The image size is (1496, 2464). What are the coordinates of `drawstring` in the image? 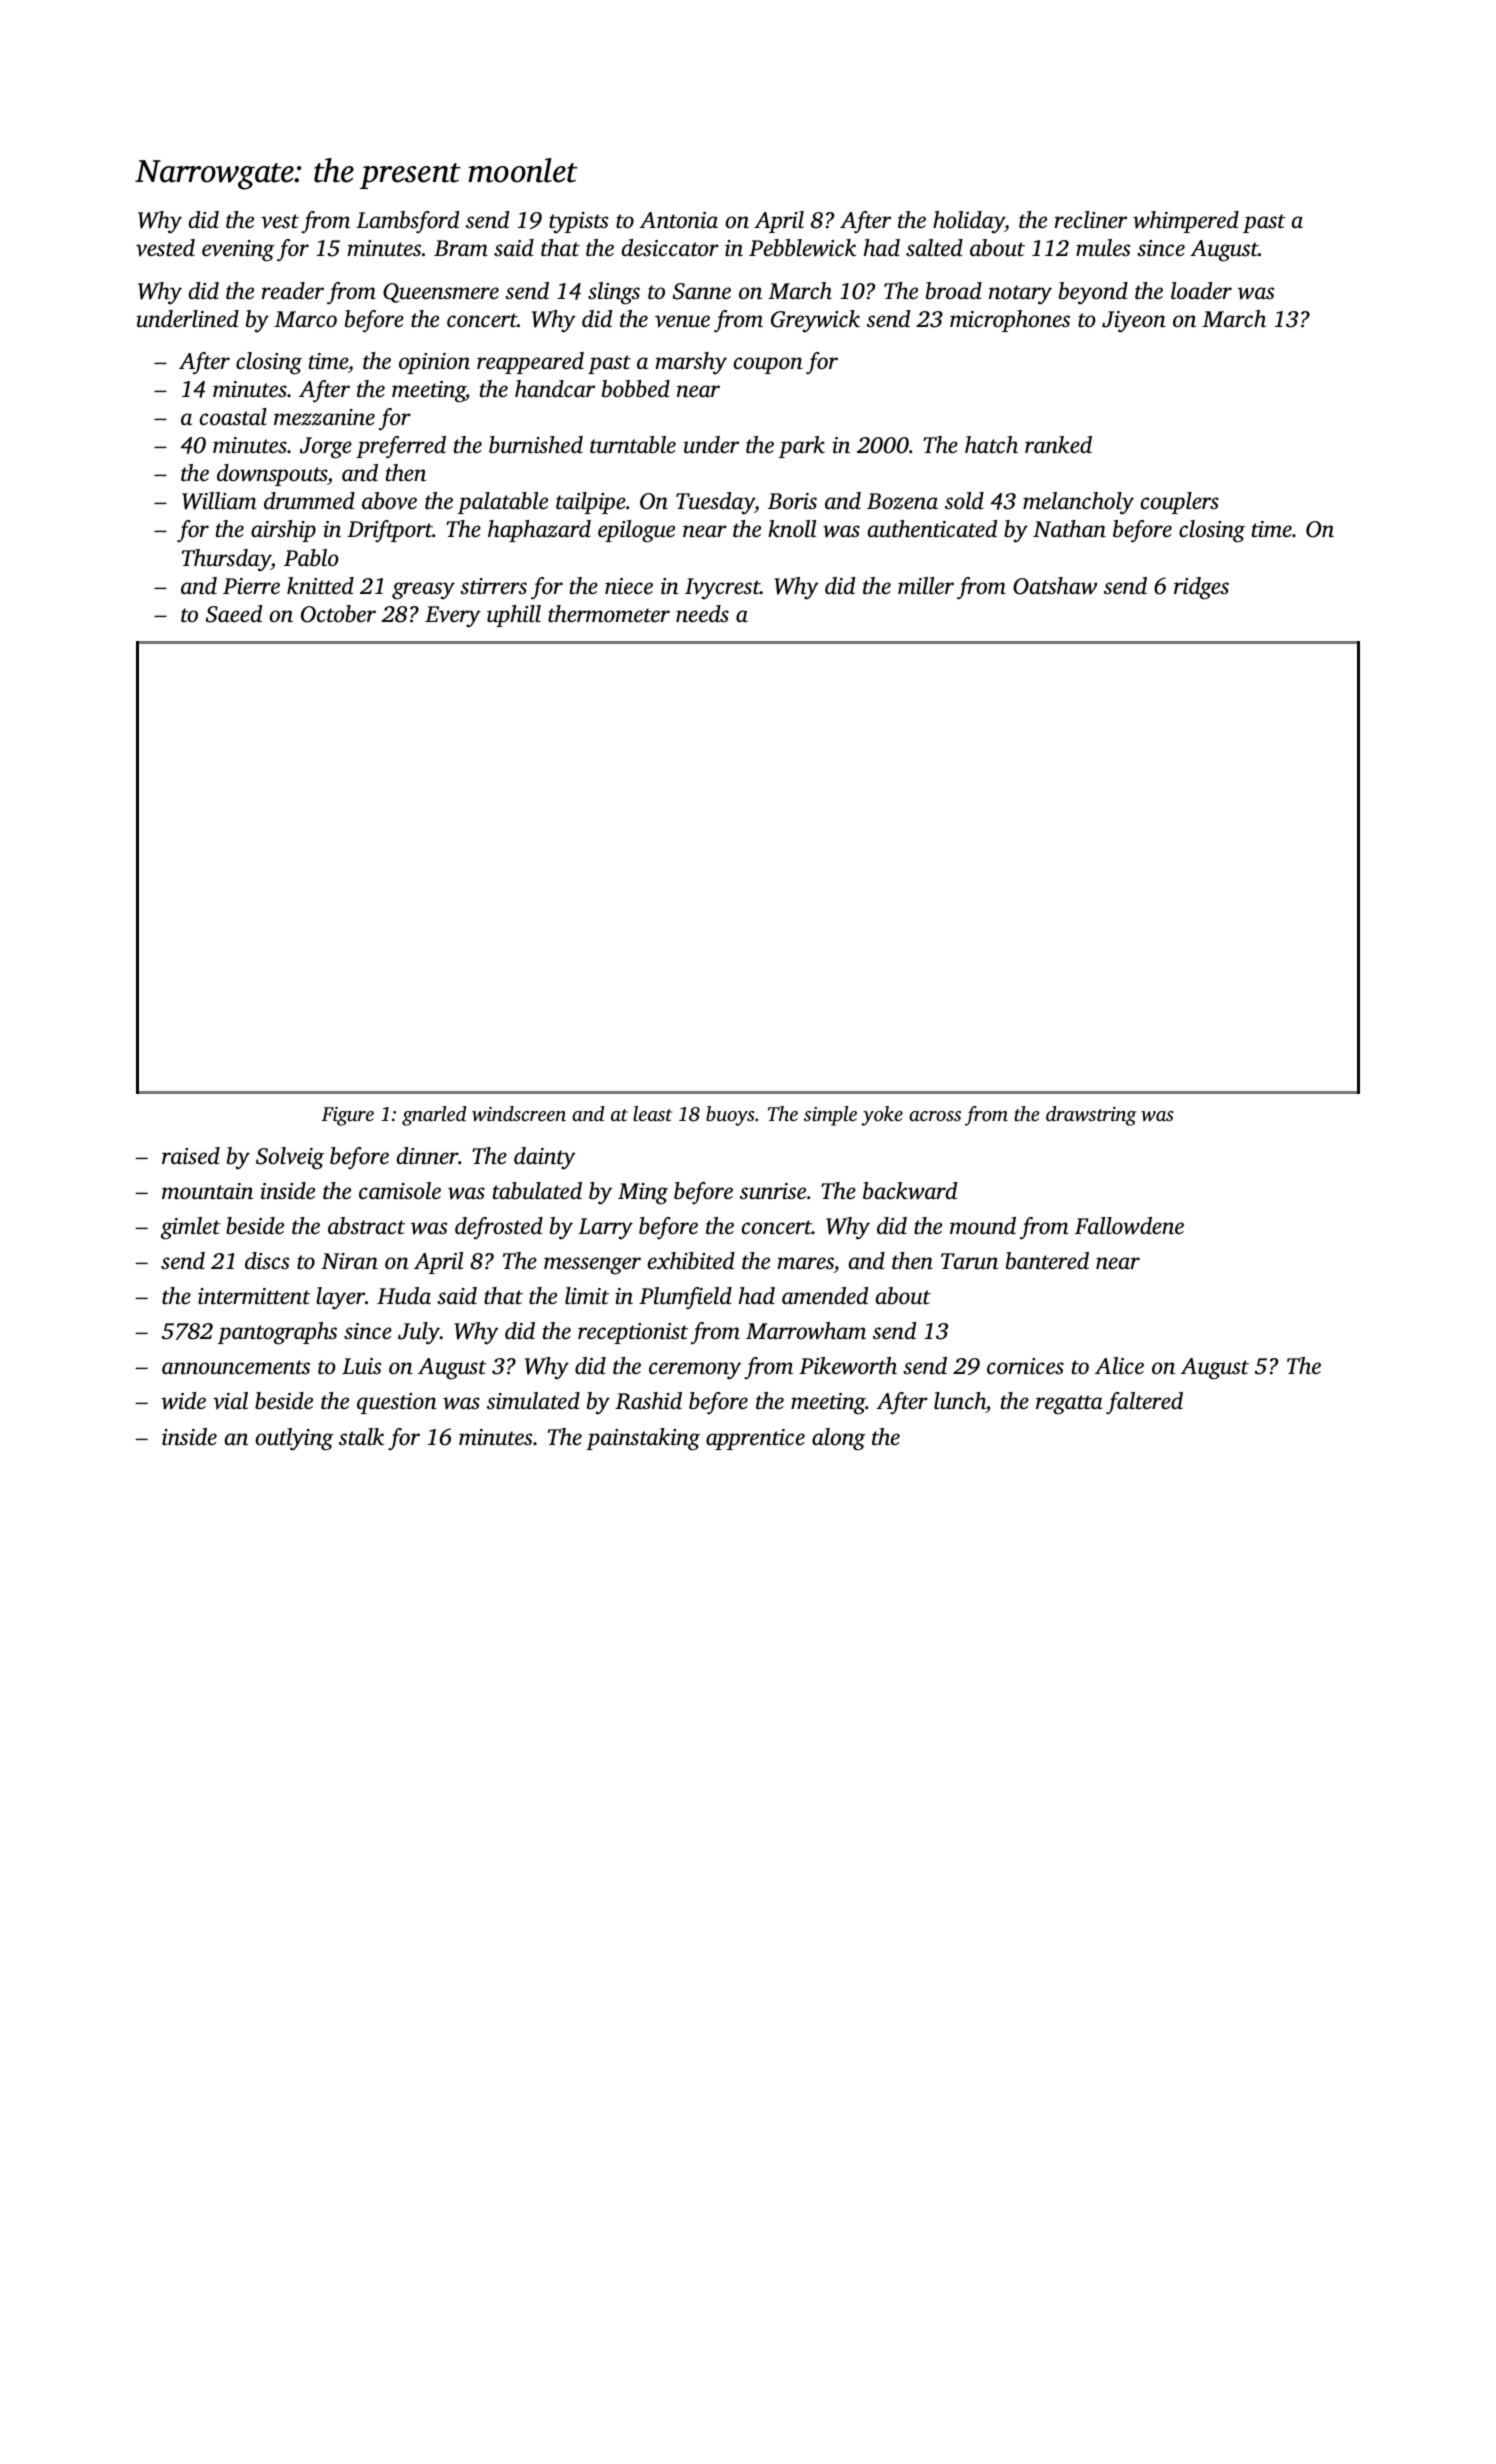 It's located at (1091, 1116).
